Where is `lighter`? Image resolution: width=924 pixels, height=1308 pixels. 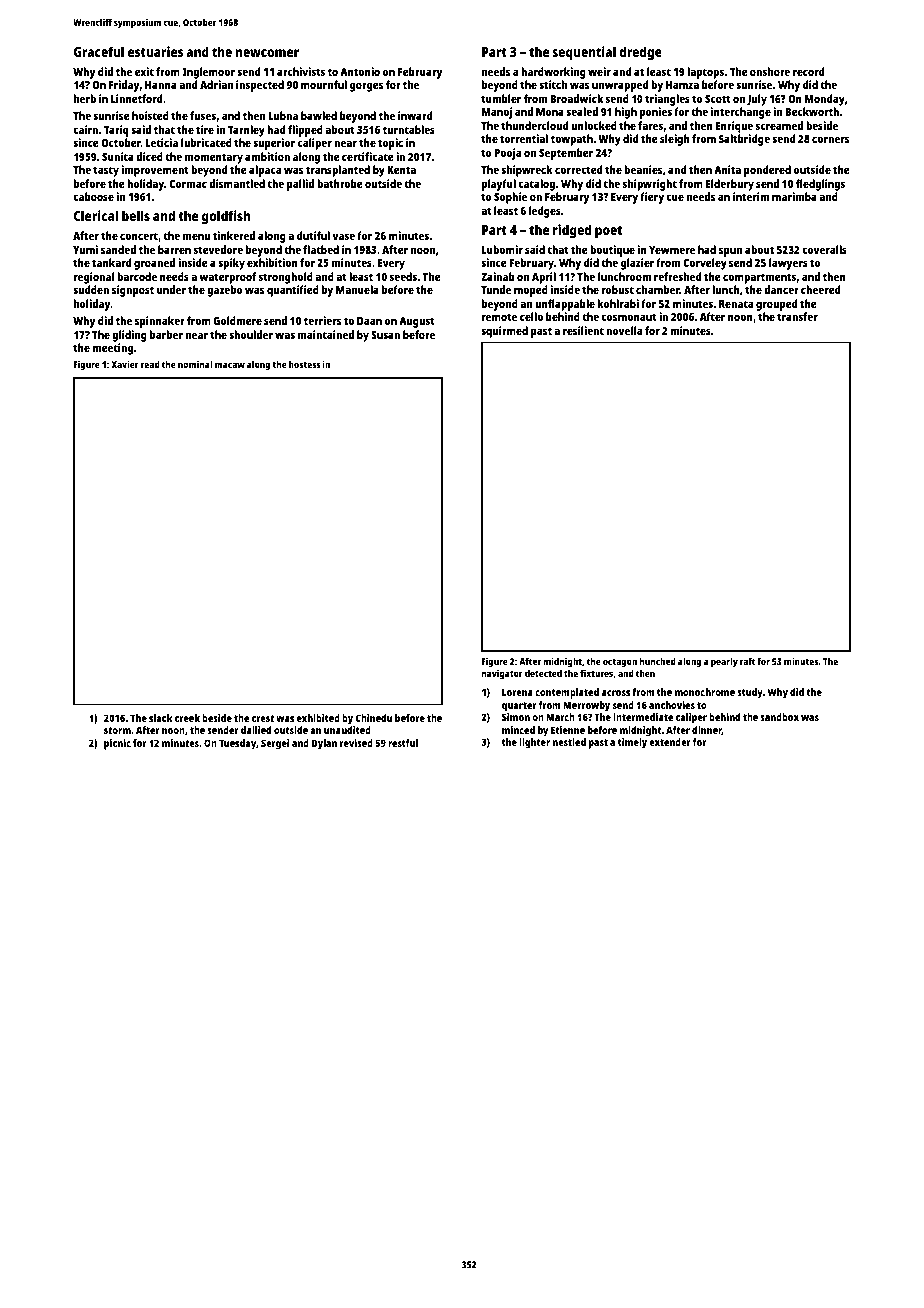
lighter is located at coordinates (534, 743).
